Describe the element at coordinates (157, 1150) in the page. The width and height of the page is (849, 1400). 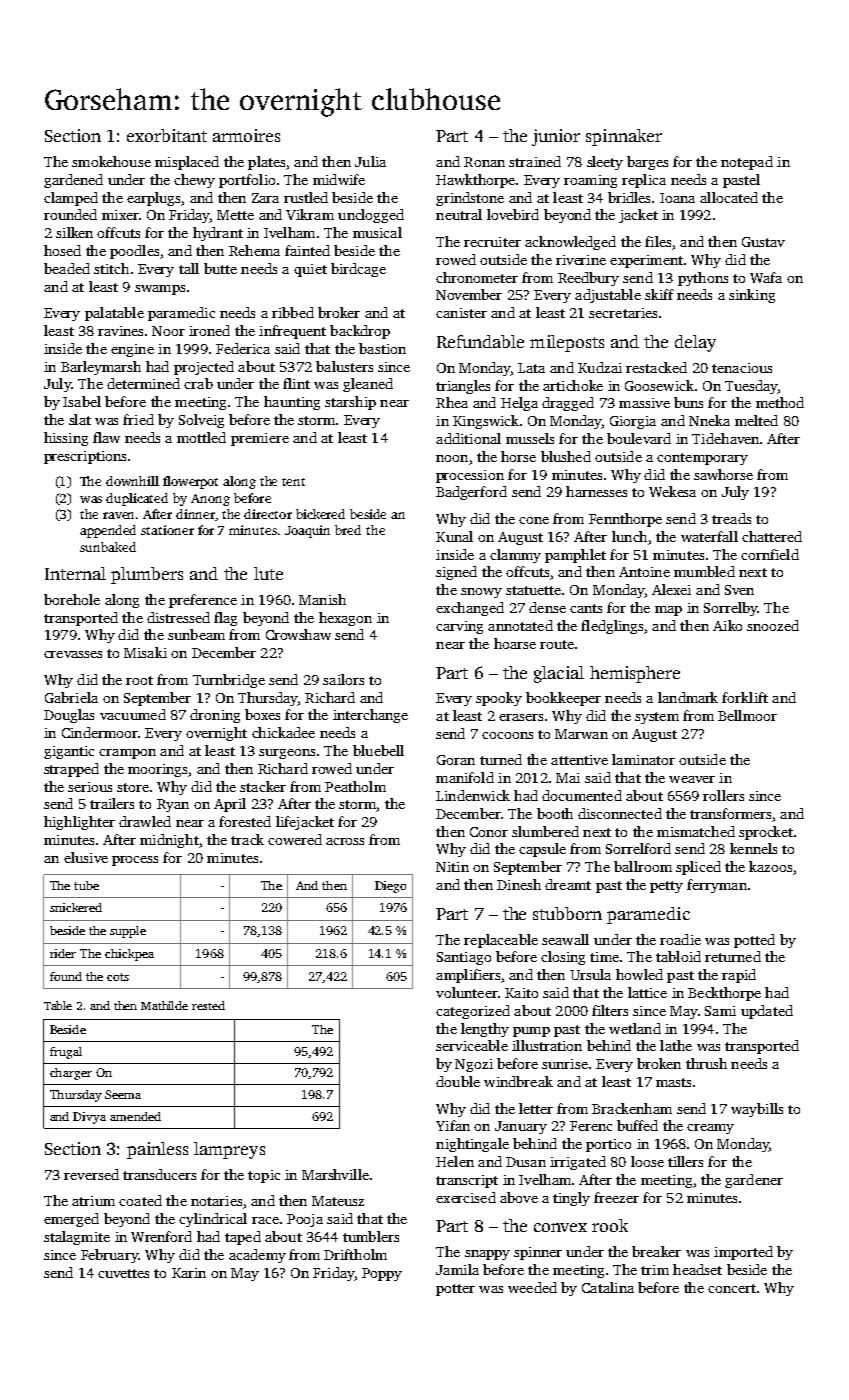
I see `painless` at that location.
